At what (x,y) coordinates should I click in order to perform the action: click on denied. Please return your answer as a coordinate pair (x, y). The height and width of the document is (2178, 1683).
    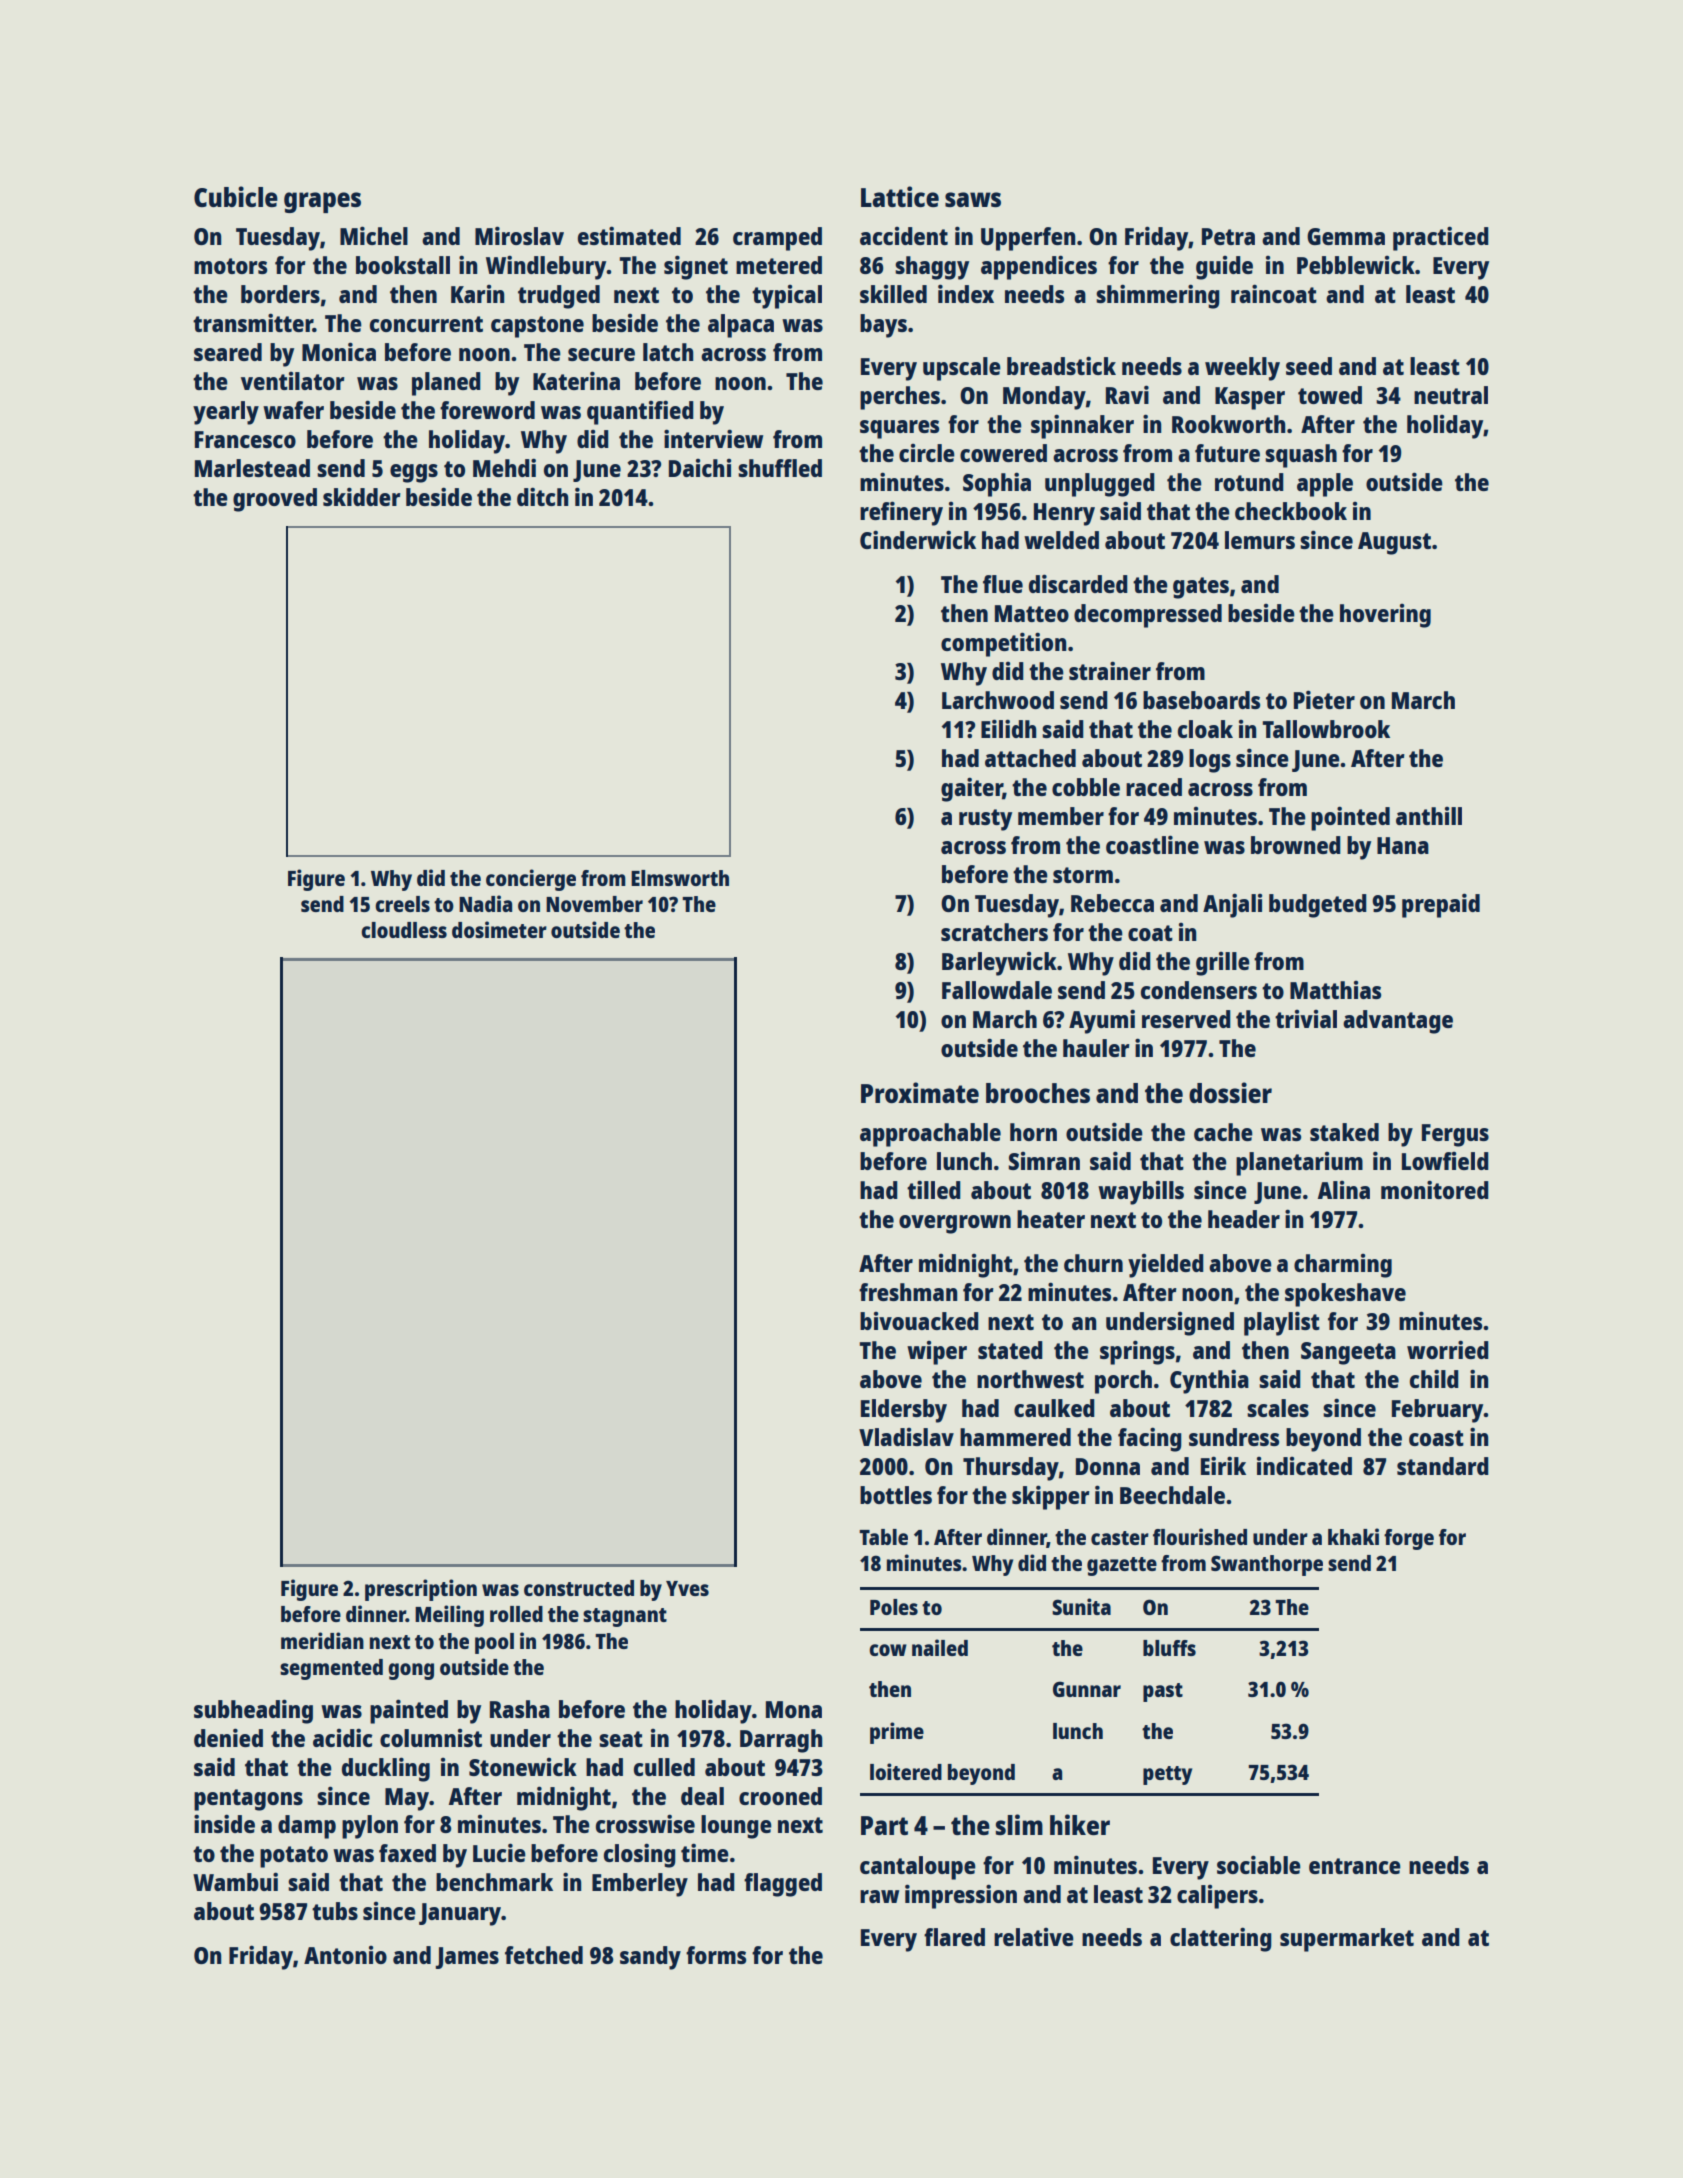
    Looking at the image, I should click on (228, 1737).
